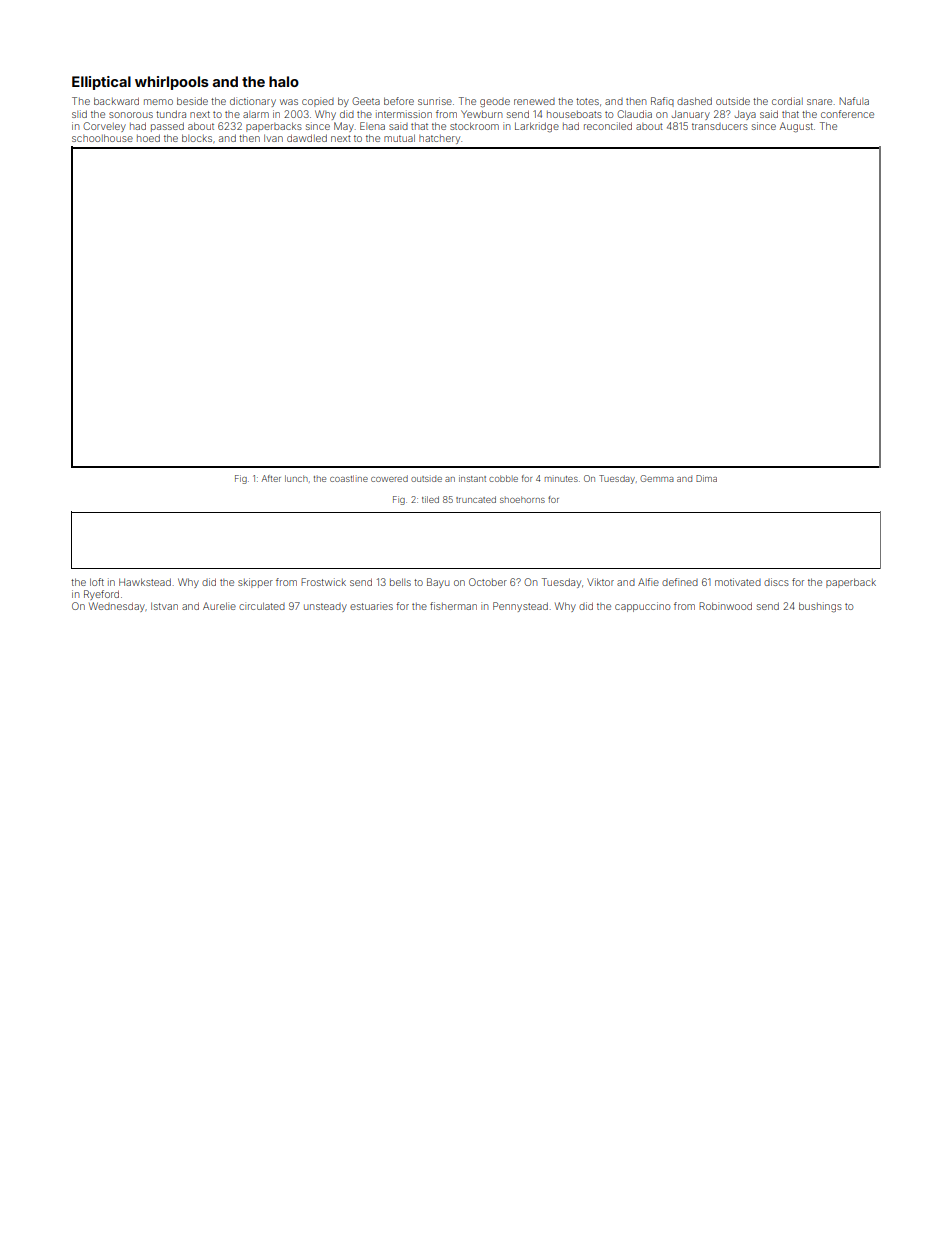 The height and width of the document is (1233, 952). Describe the element at coordinates (197, 138) in the document. I see `blocks` at that location.
